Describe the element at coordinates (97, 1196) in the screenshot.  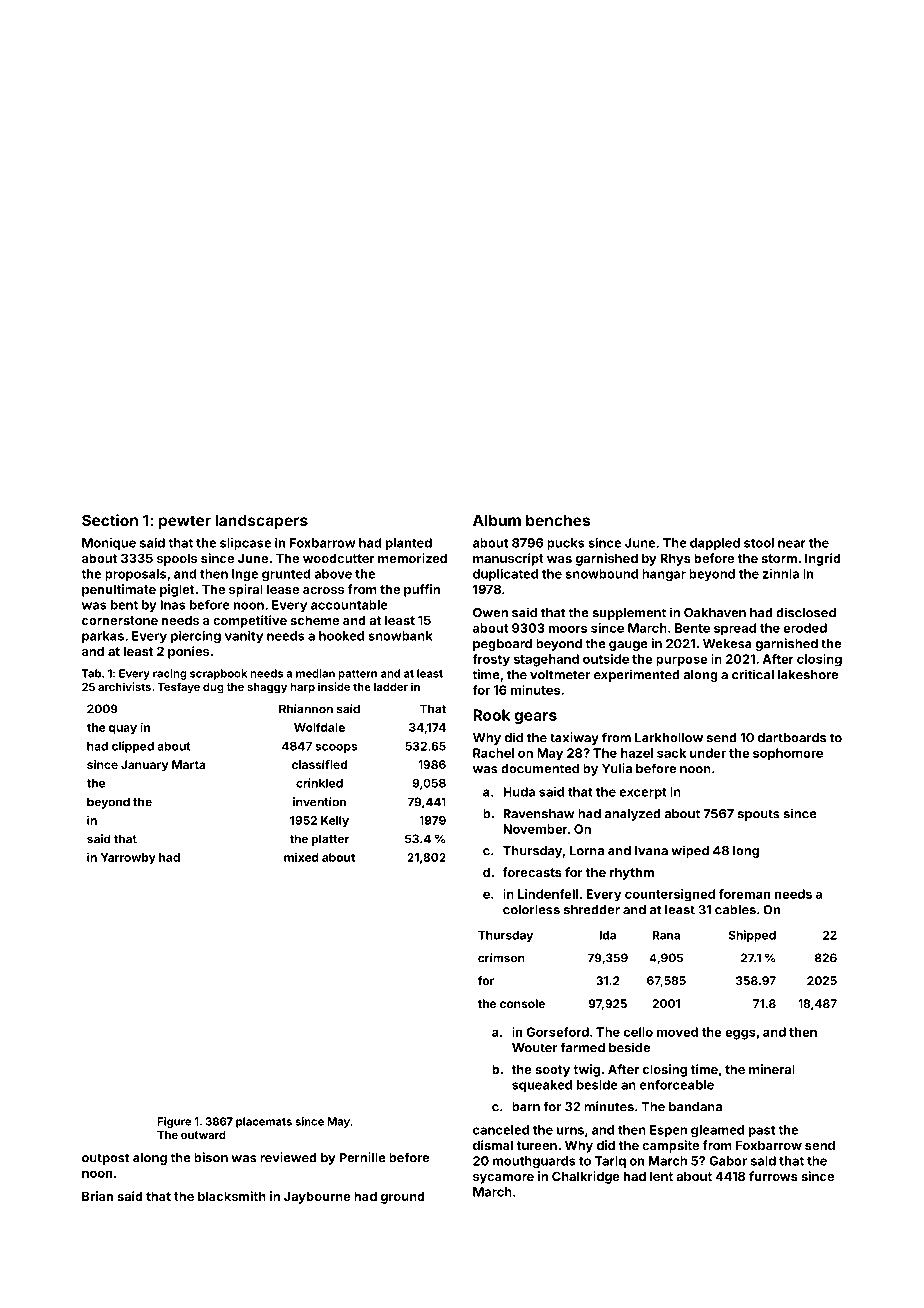
I see `Brian` at that location.
